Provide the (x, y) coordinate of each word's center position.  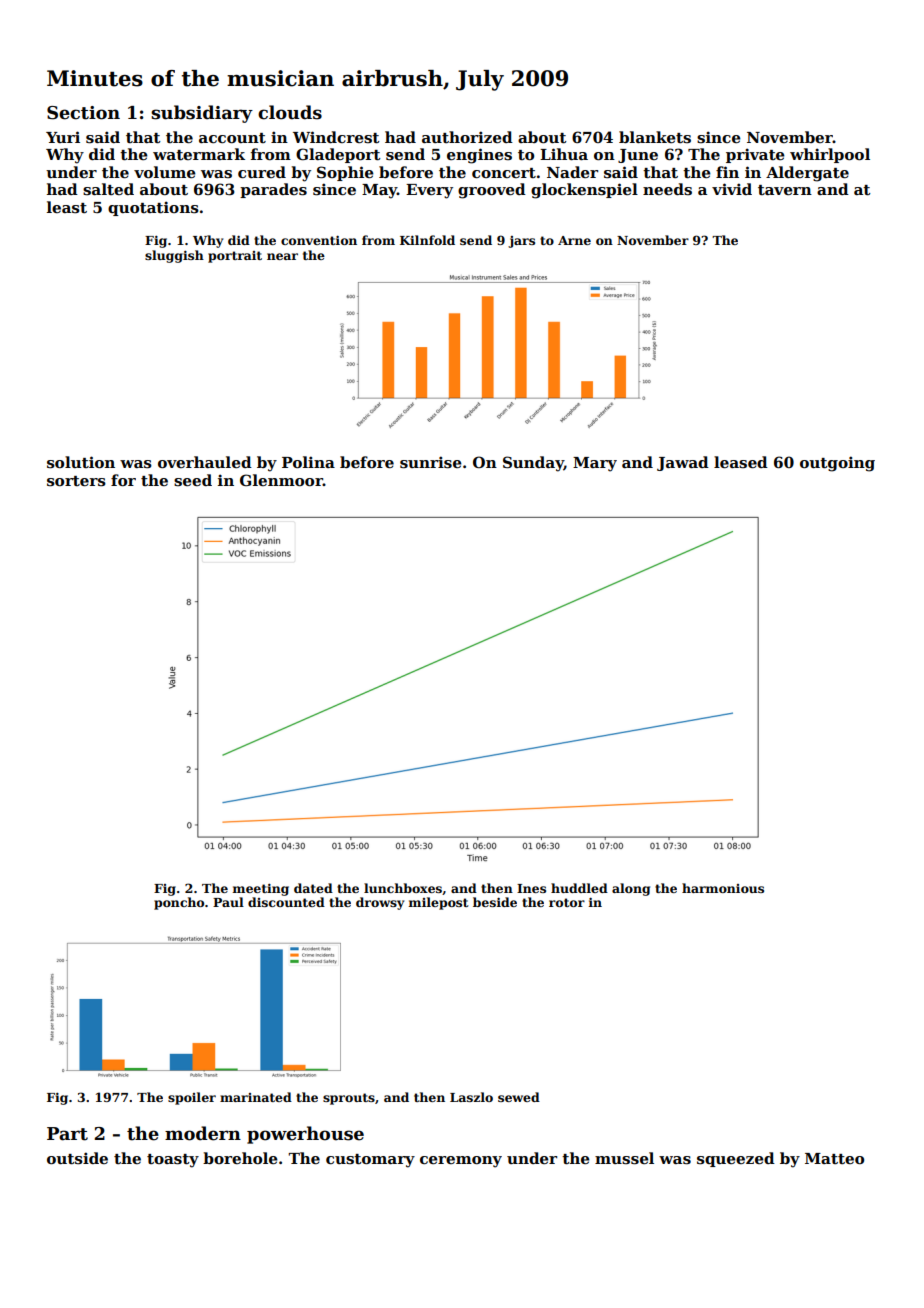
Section (83, 113)
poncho (179, 903)
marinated (256, 1097)
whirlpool (830, 155)
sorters (76, 481)
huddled (579, 888)
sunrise (431, 462)
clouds (290, 112)
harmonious (723, 888)
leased (741, 462)
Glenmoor (281, 480)
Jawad (683, 463)
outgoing (837, 464)
